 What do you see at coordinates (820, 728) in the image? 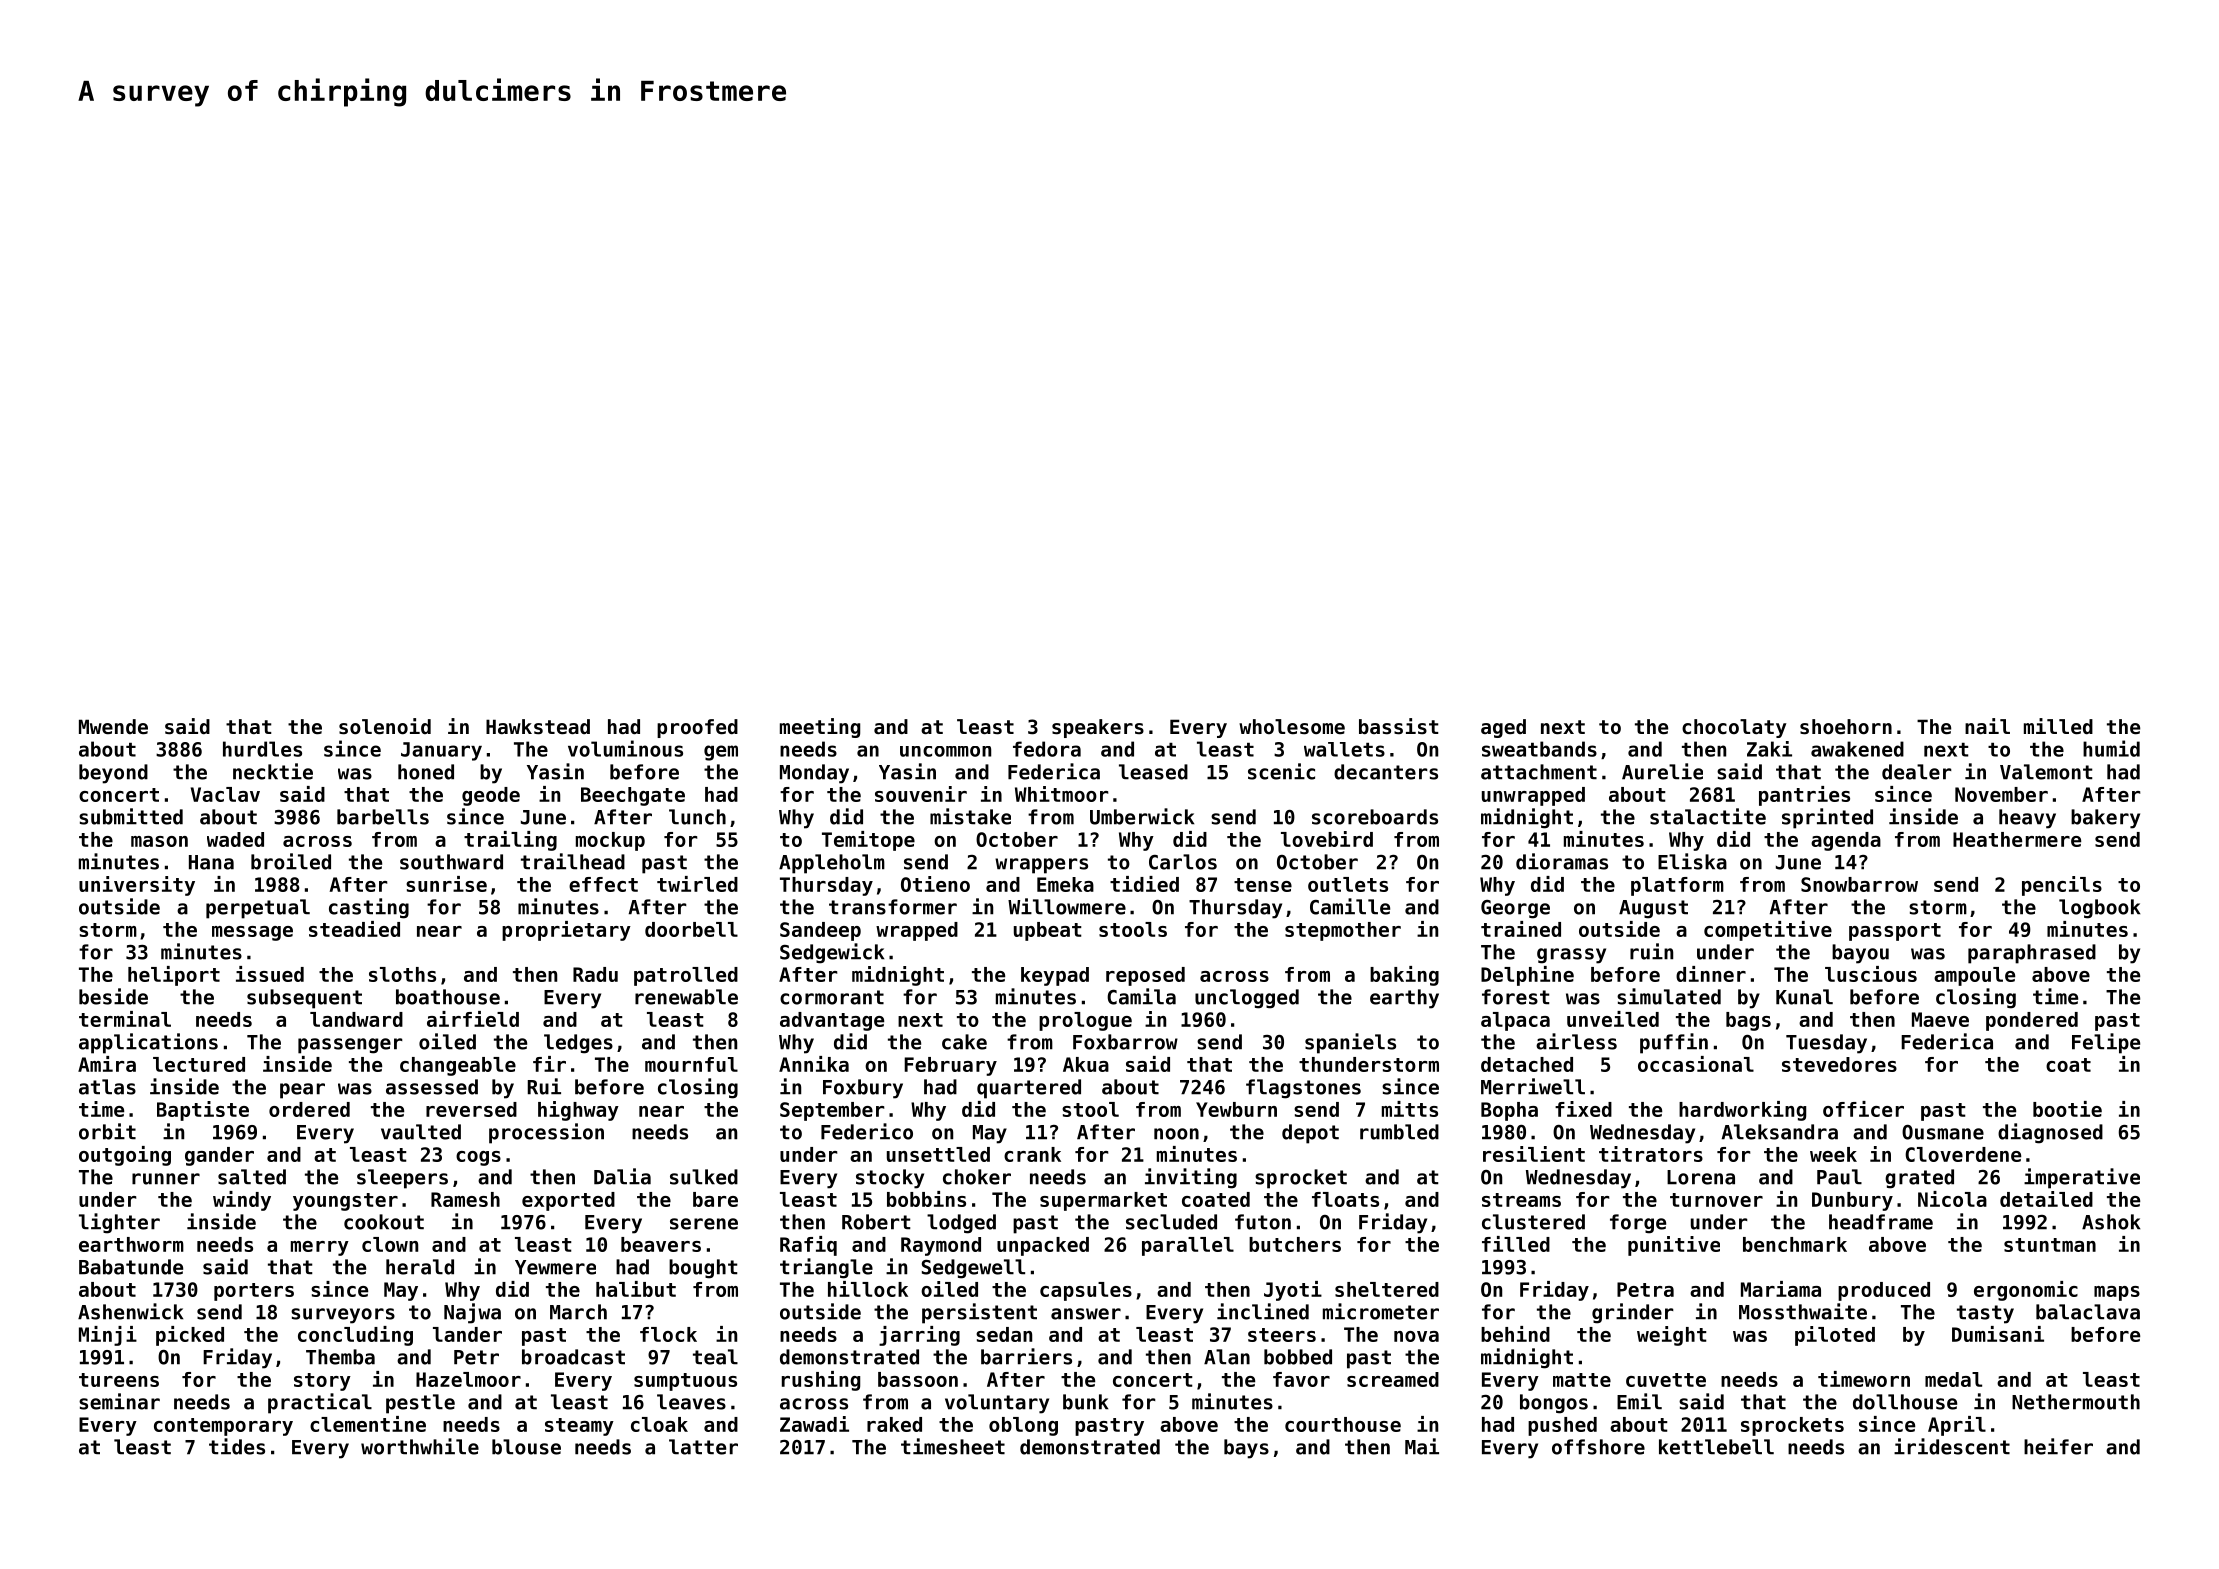
I see `meeting` at bounding box center [820, 728].
